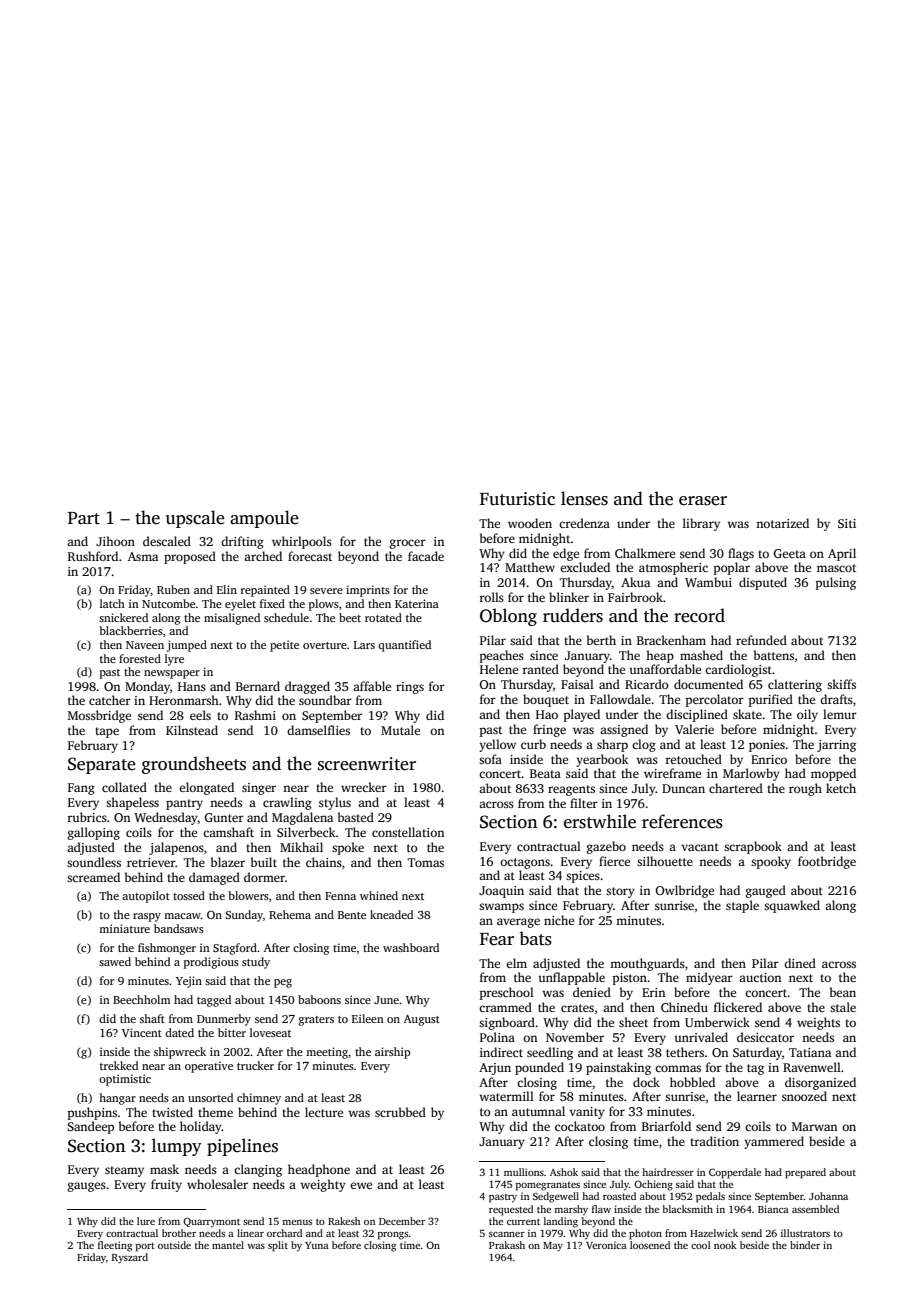  What do you see at coordinates (402, 1221) in the screenshot?
I see `December` at bounding box center [402, 1221].
